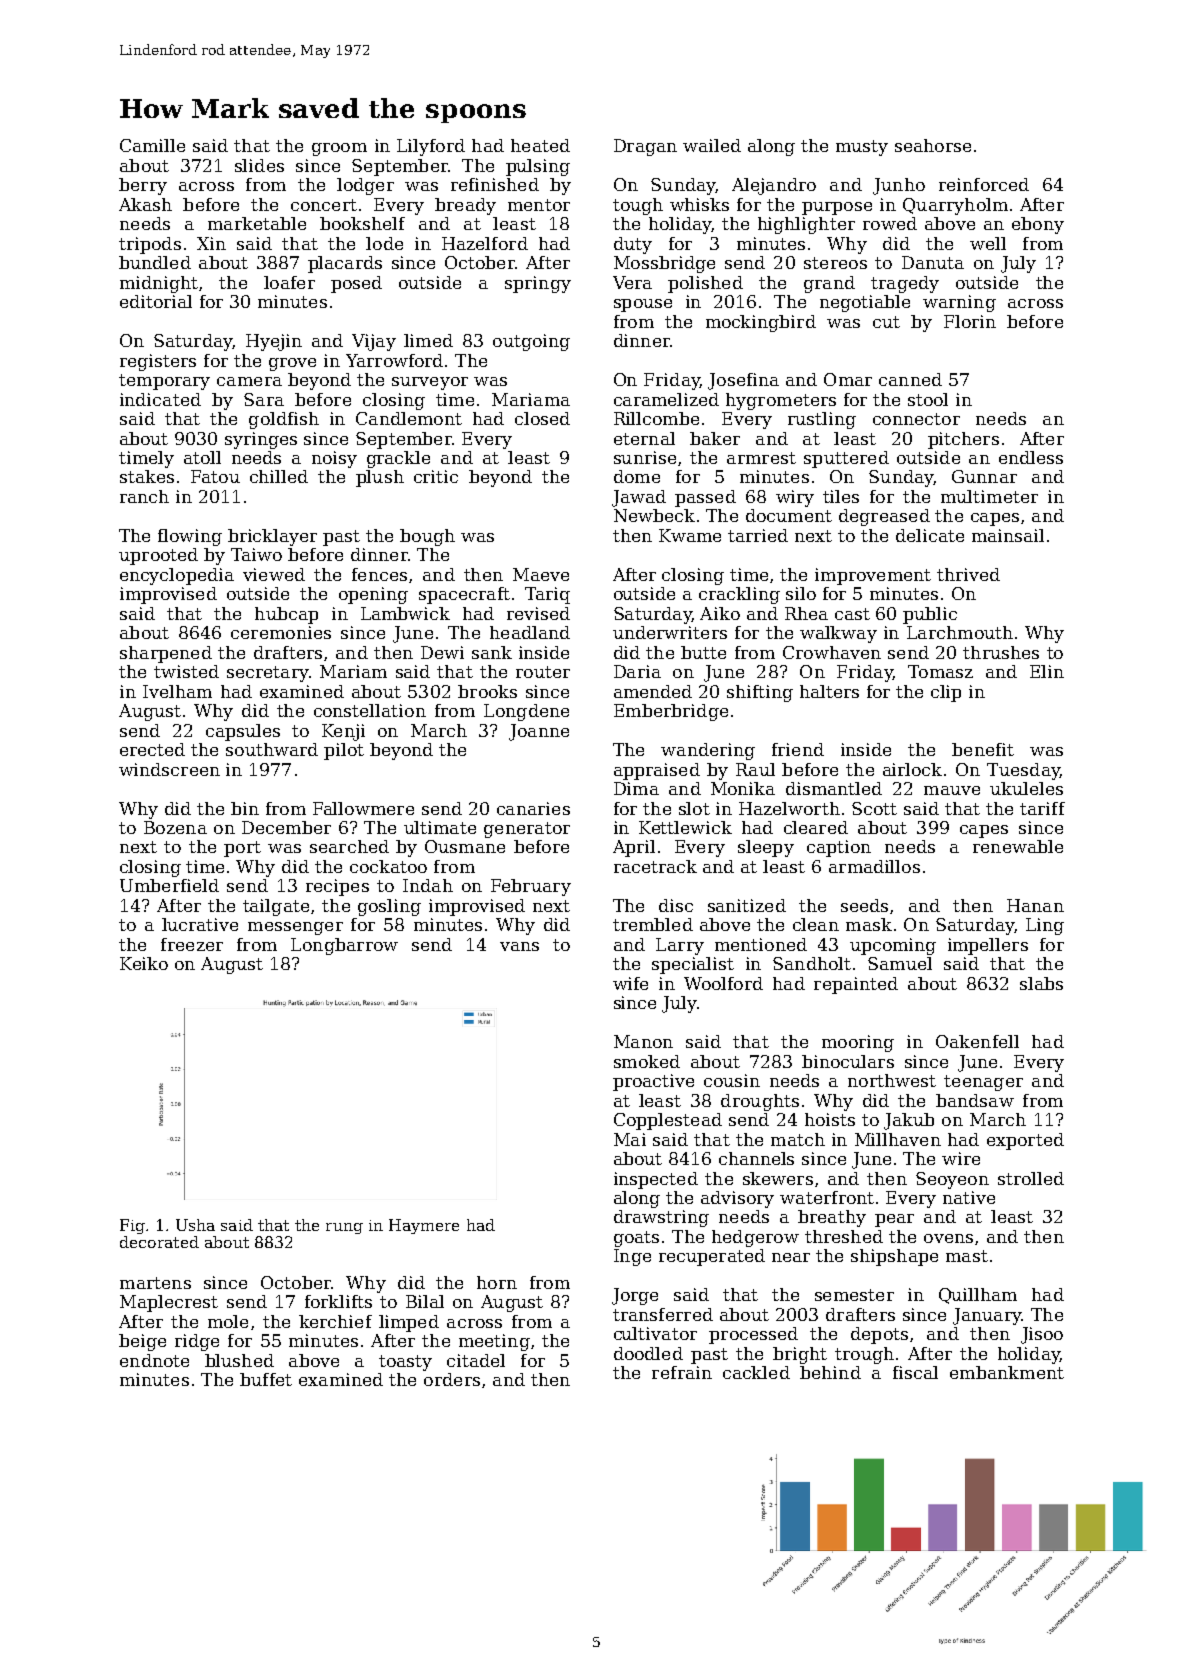  I want to click on heated, so click(540, 145).
